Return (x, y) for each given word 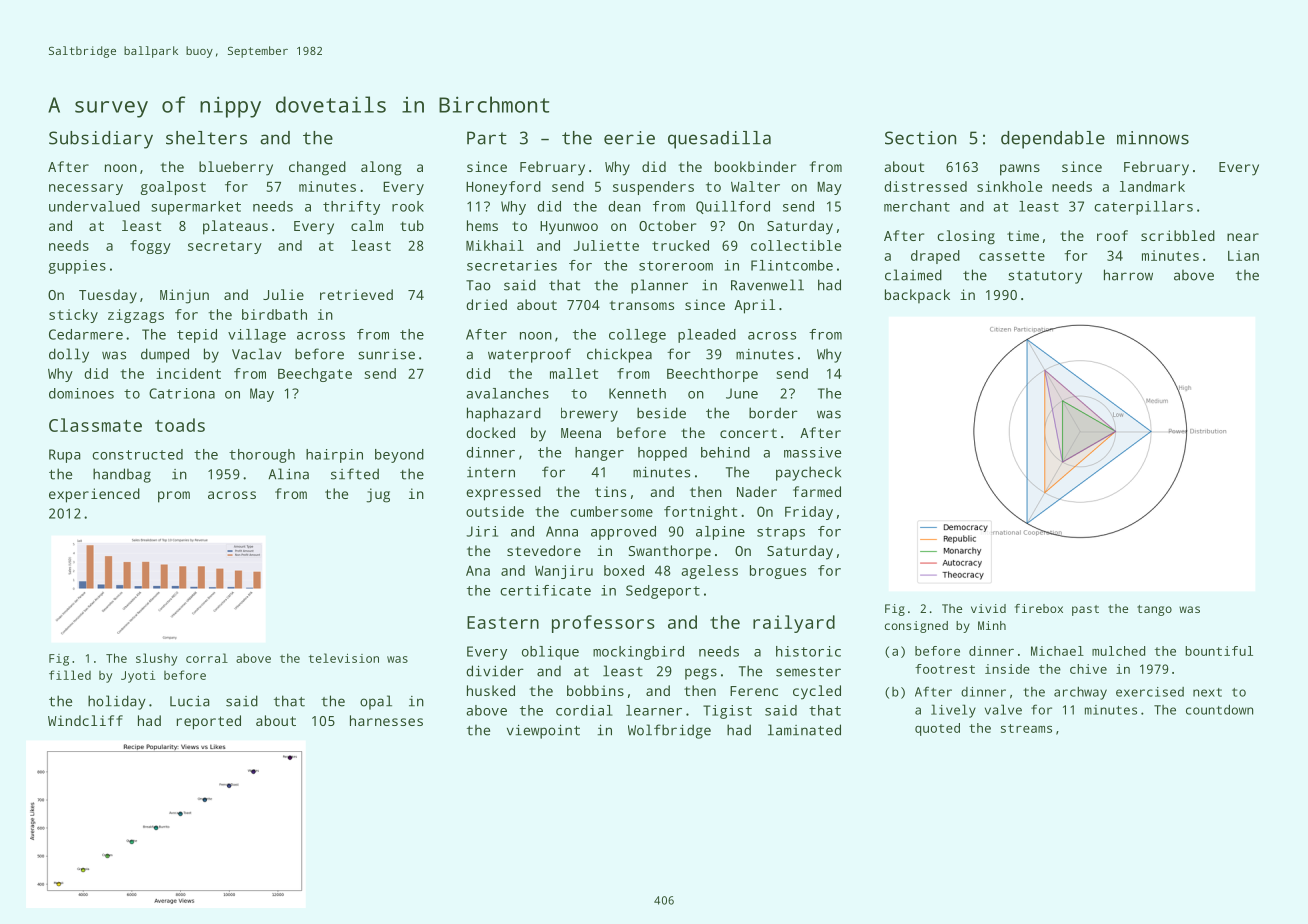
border (773, 413)
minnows (1153, 138)
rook (408, 206)
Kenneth (637, 393)
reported (209, 722)
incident (188, 373)
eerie (629, 138)
